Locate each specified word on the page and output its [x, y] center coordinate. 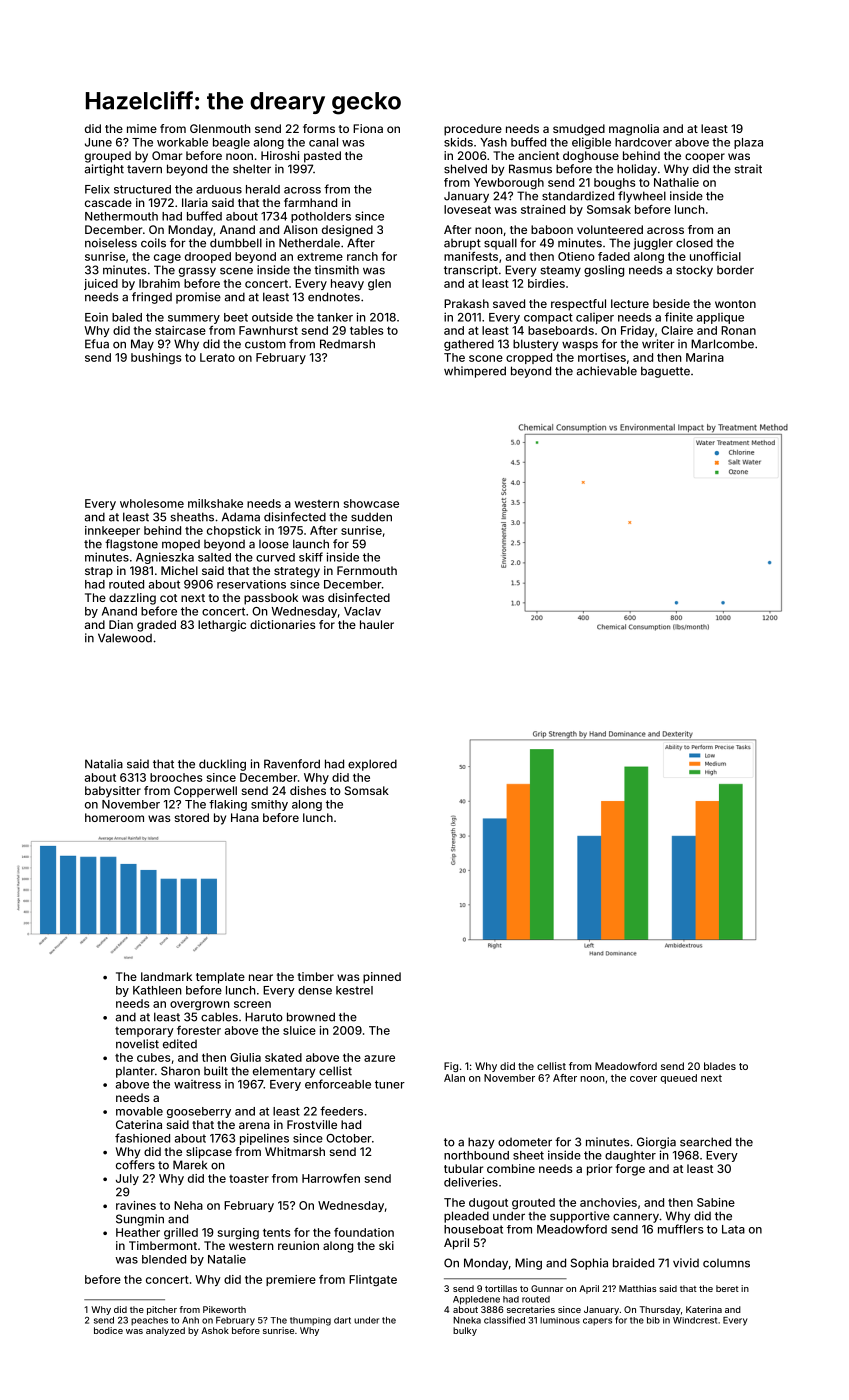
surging [238, 1234]
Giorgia [656, 1143]
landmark [166, 976]
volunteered [610, 229]
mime [142, 128]
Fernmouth [367, 570]
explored [372, 765]
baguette [665, 372]
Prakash [466, 303]
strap [99, 572]
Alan [454, 1078]
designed [347, 231]
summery [194, 319]
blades [720, 1066]
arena [254, 1125]
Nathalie [676, 182]
